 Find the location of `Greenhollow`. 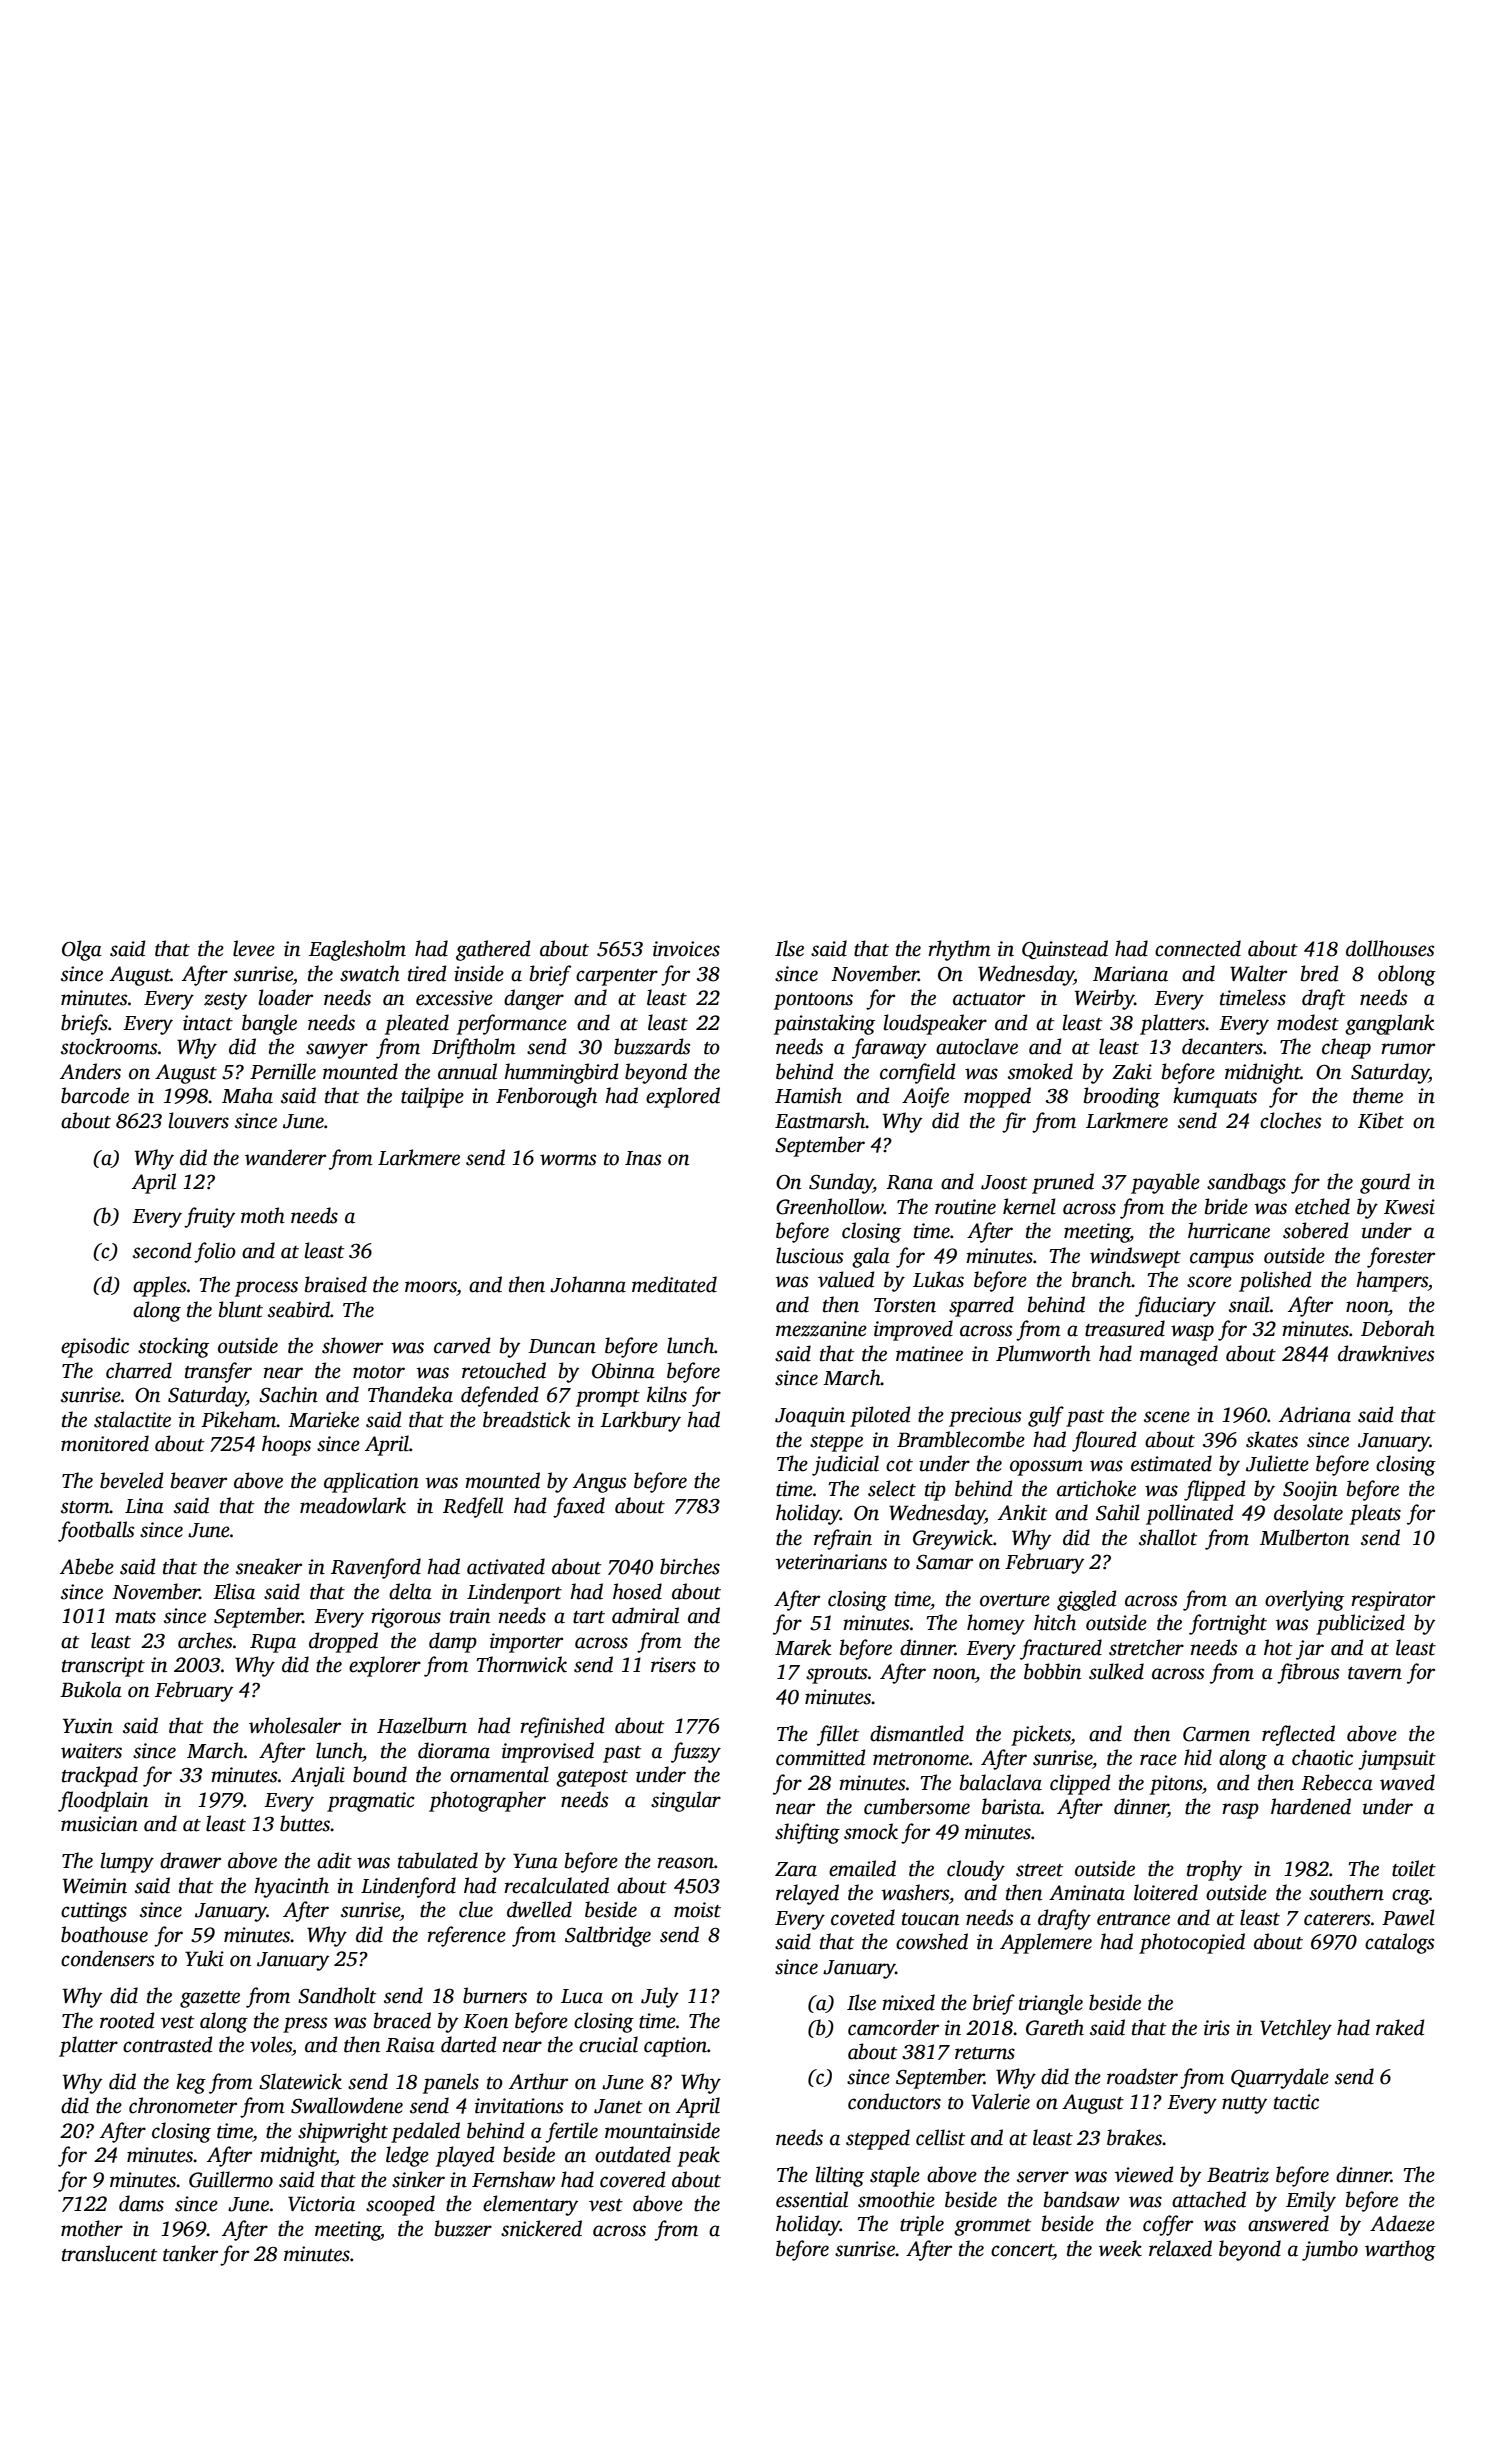

Greenhollow is located at coordinates (830, 1206).
